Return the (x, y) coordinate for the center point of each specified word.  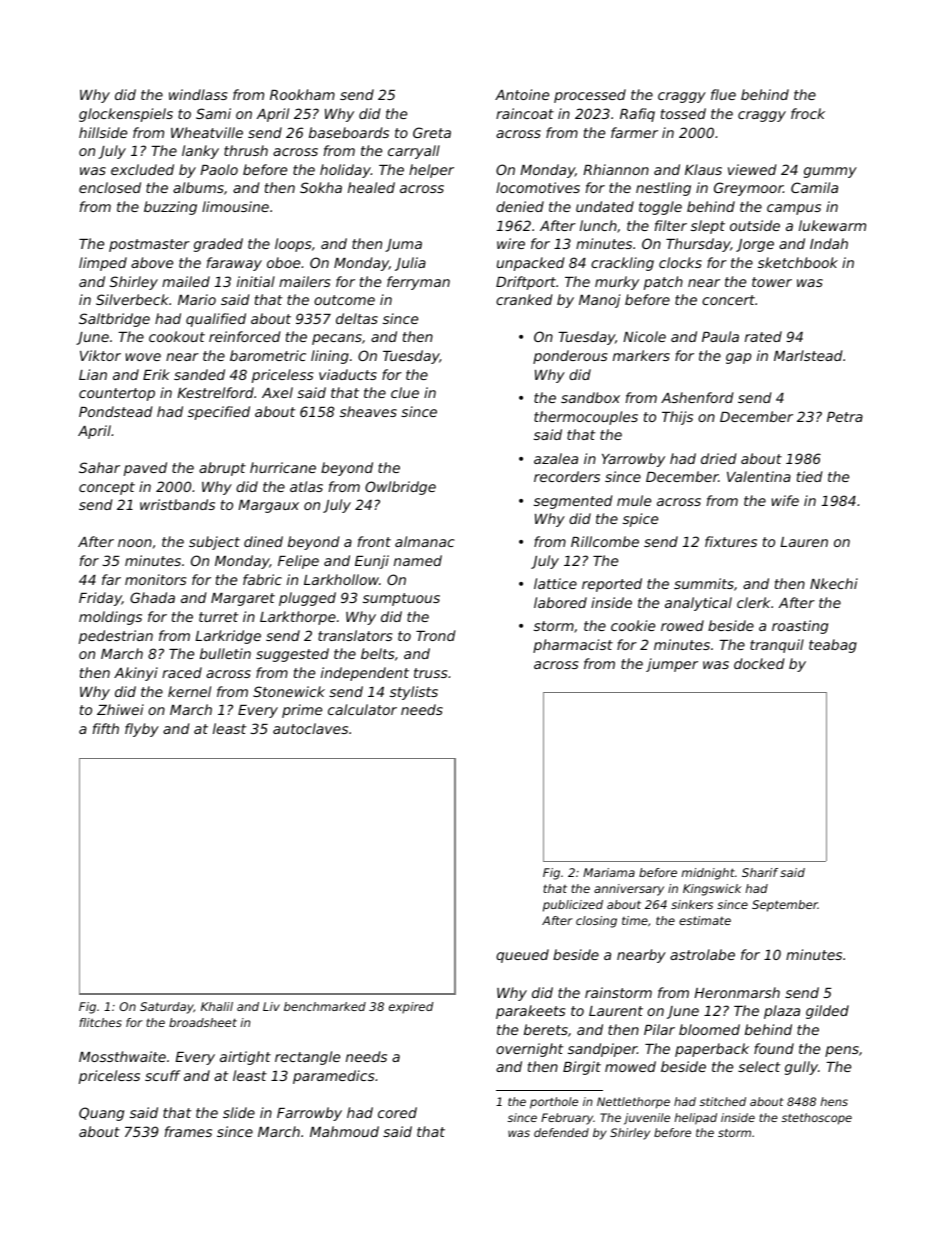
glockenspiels (126, 115)
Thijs (677, 418)
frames (188, 1131)
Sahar (99, 467)
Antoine (522, 94)
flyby (142, 730)
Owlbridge (400, 488)
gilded (827, 1012)
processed (590, 96)
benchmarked (325, 1006)
